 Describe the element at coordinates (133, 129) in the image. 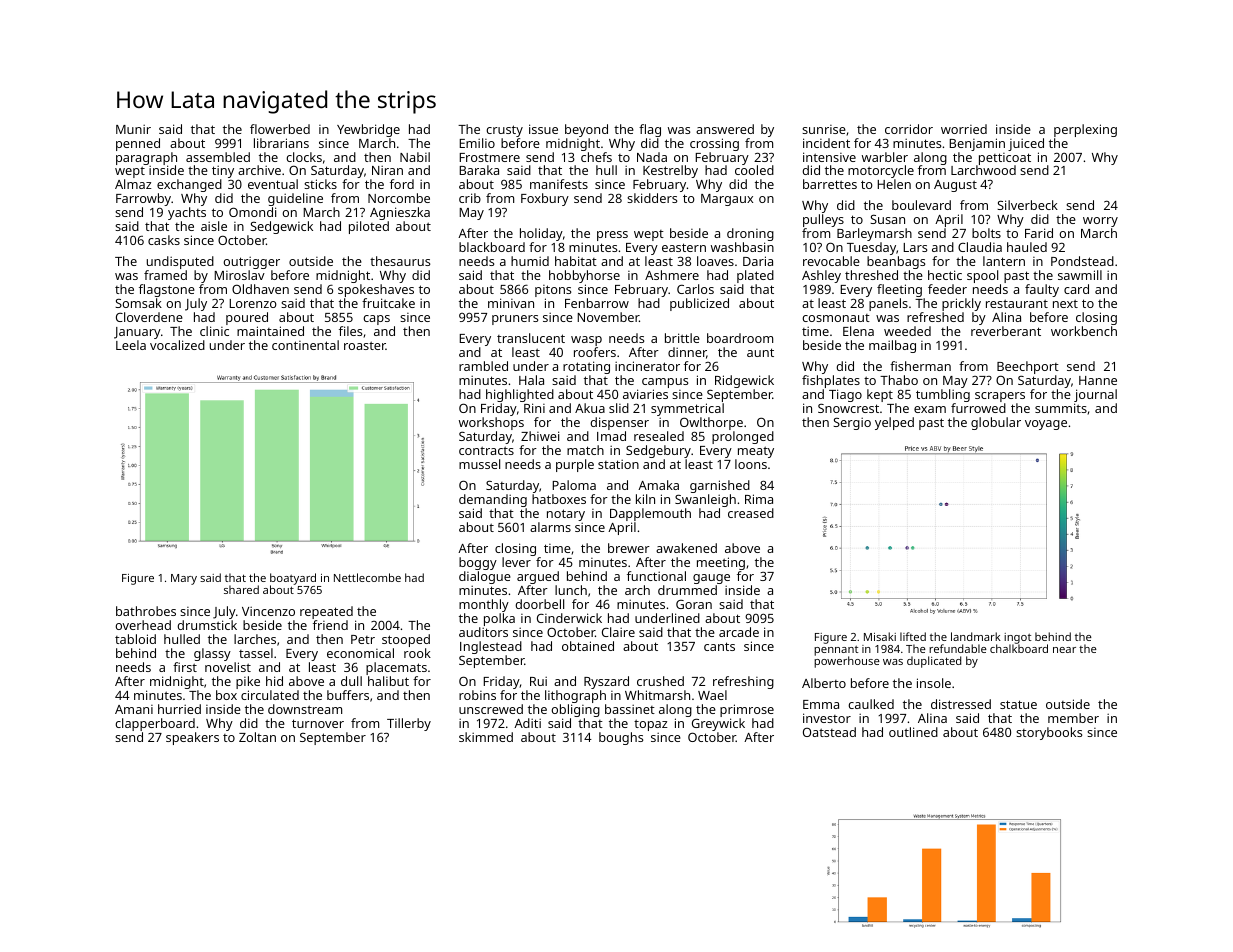

I see `Munir` at that location.
